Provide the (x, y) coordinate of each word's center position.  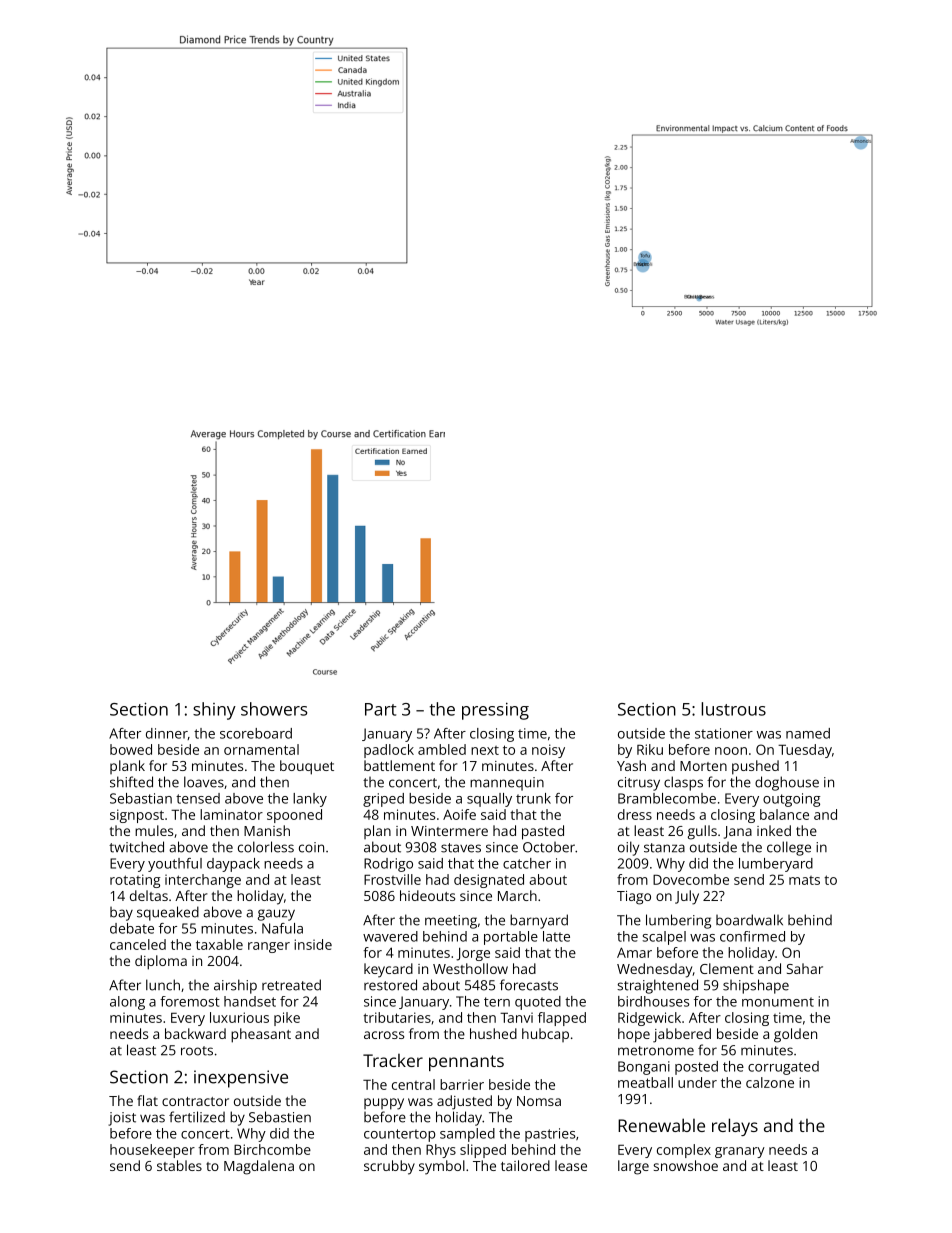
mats (804, 880)
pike (287, 1019)
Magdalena (259, 1167)
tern (497, 1002)
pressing (495, 711)
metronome (656, 1051)
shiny (214, 711)
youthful (175, 865)
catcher (527, 863)
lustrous (733, 709)
